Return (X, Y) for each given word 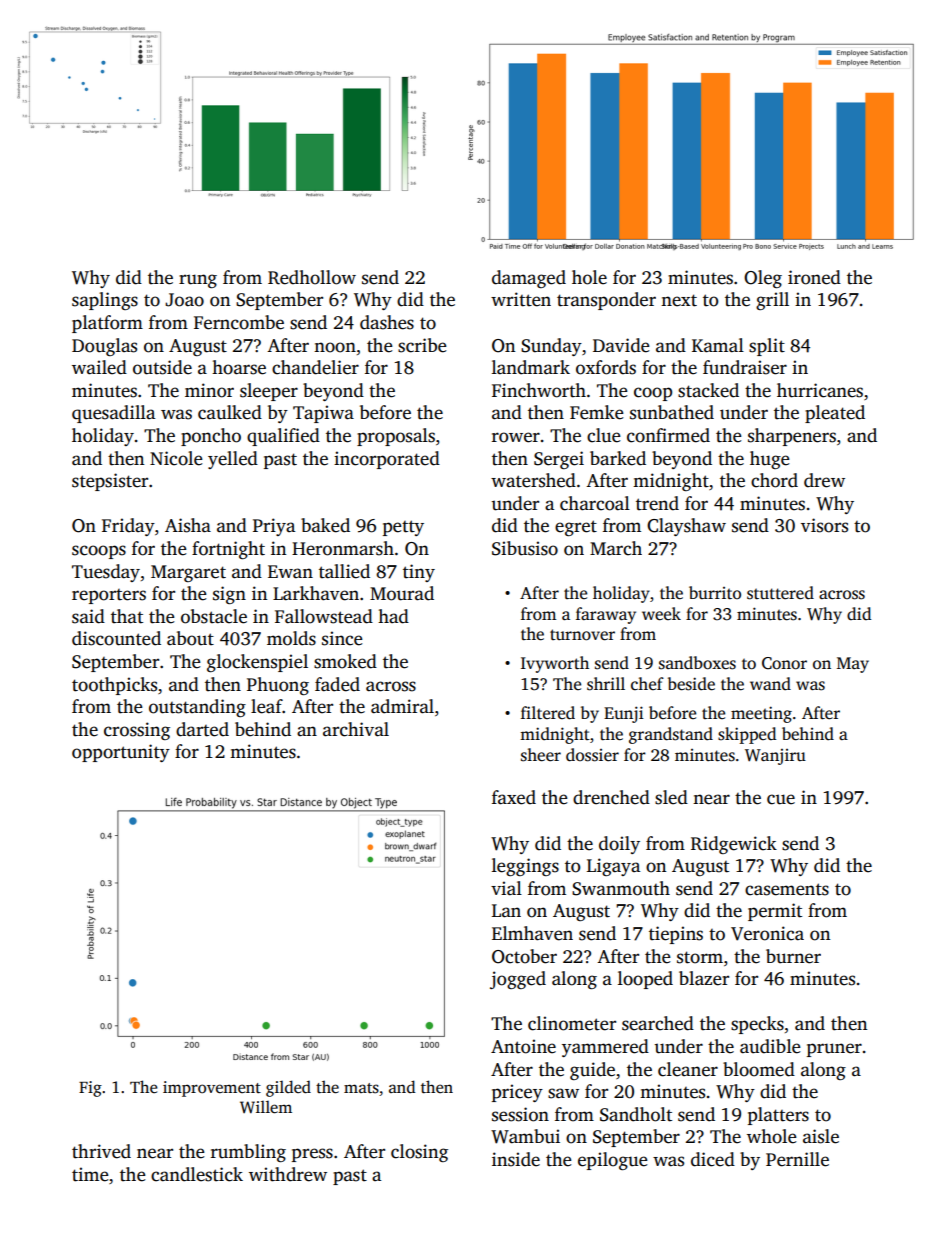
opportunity (121, 753)
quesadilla (113, 414)
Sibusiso (525, 548)
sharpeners (792, 437)
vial (506, 888)
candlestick (197, 1174)
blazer (704, 978)
